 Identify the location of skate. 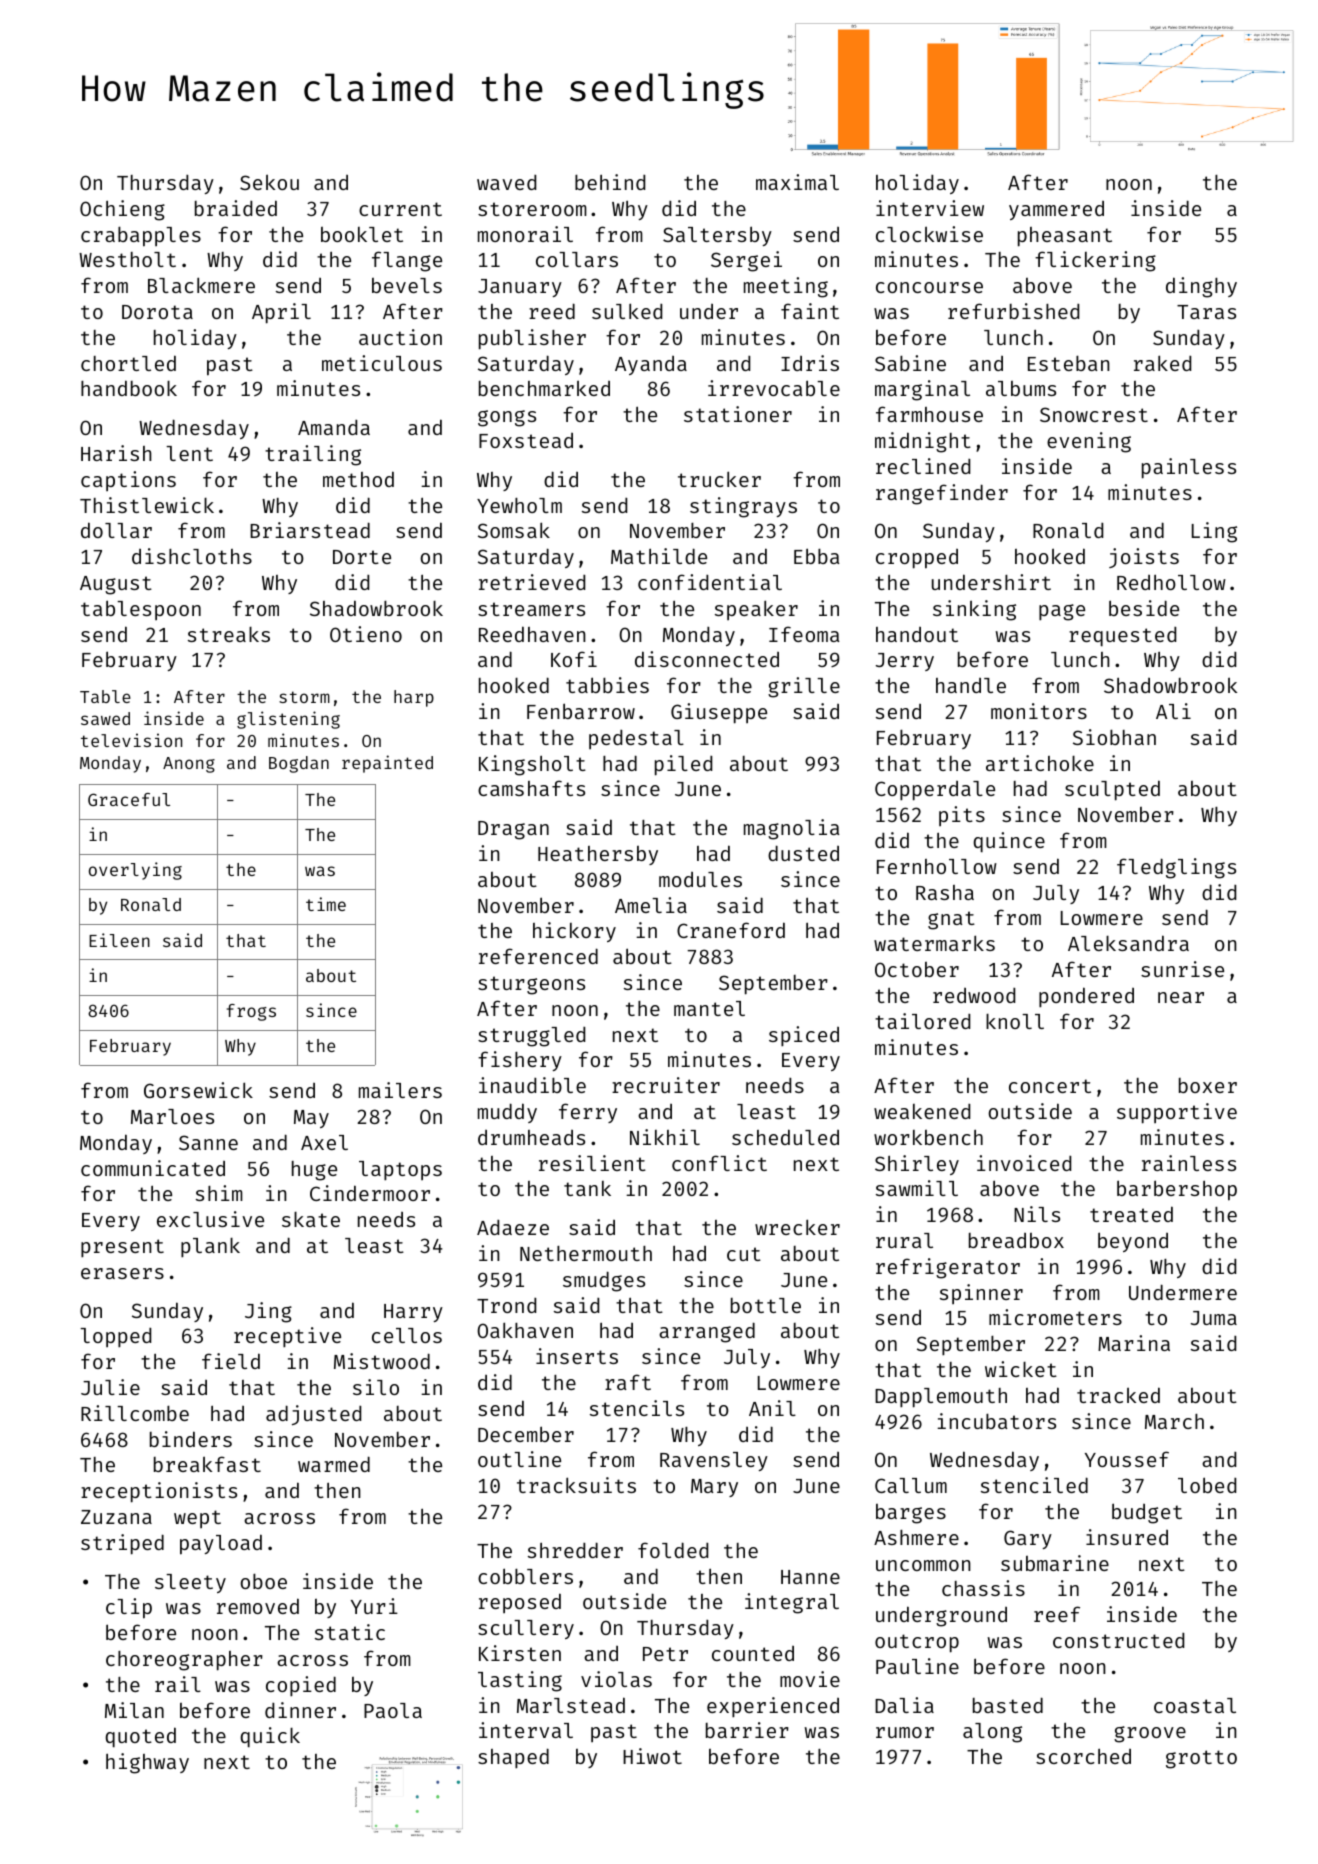
(311, 1219).
